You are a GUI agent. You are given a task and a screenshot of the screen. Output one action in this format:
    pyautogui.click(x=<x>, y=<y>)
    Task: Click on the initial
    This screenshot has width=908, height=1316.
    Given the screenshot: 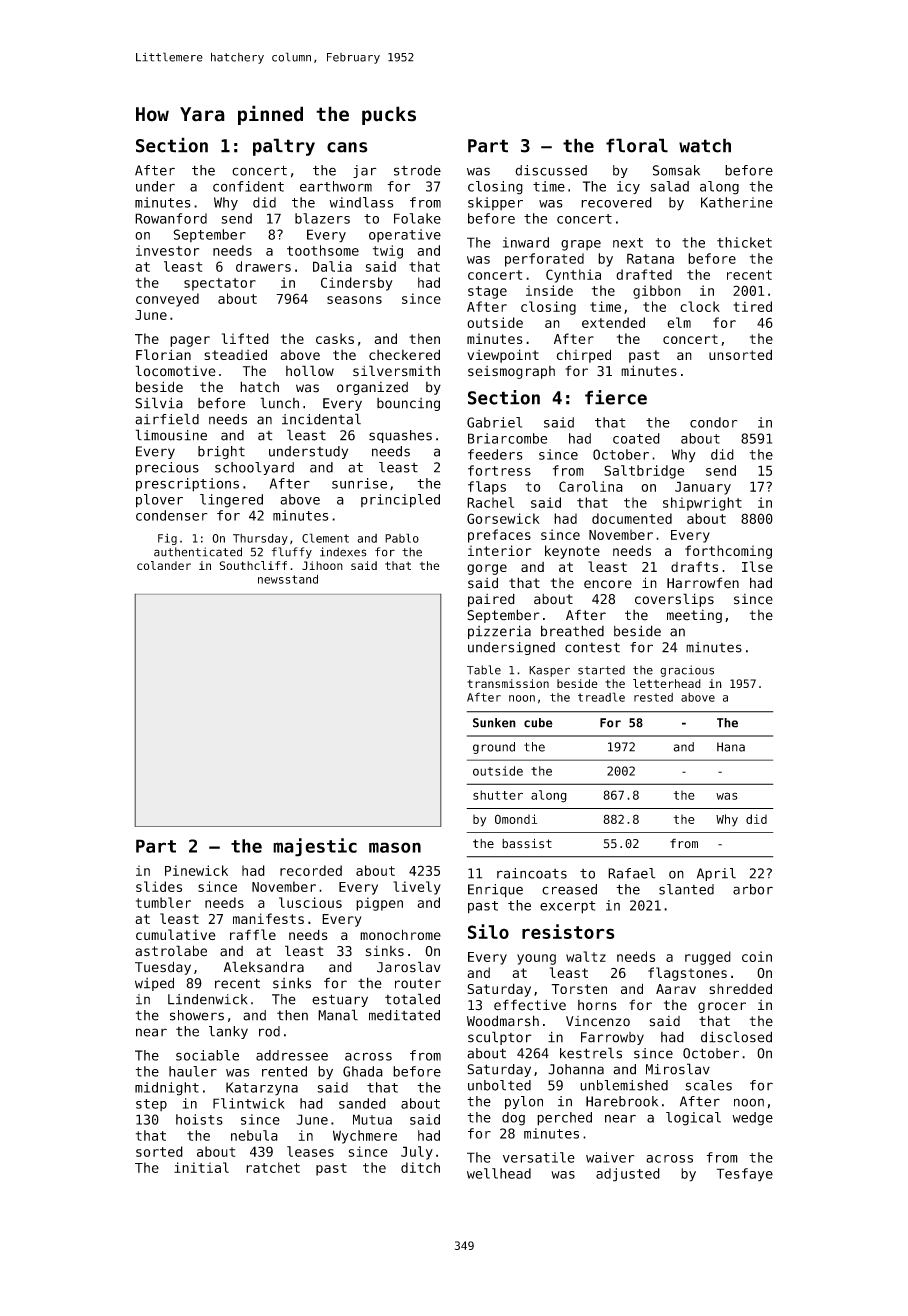 What is the action you would take?
    pyautogui.click(x=201, y=1167)
